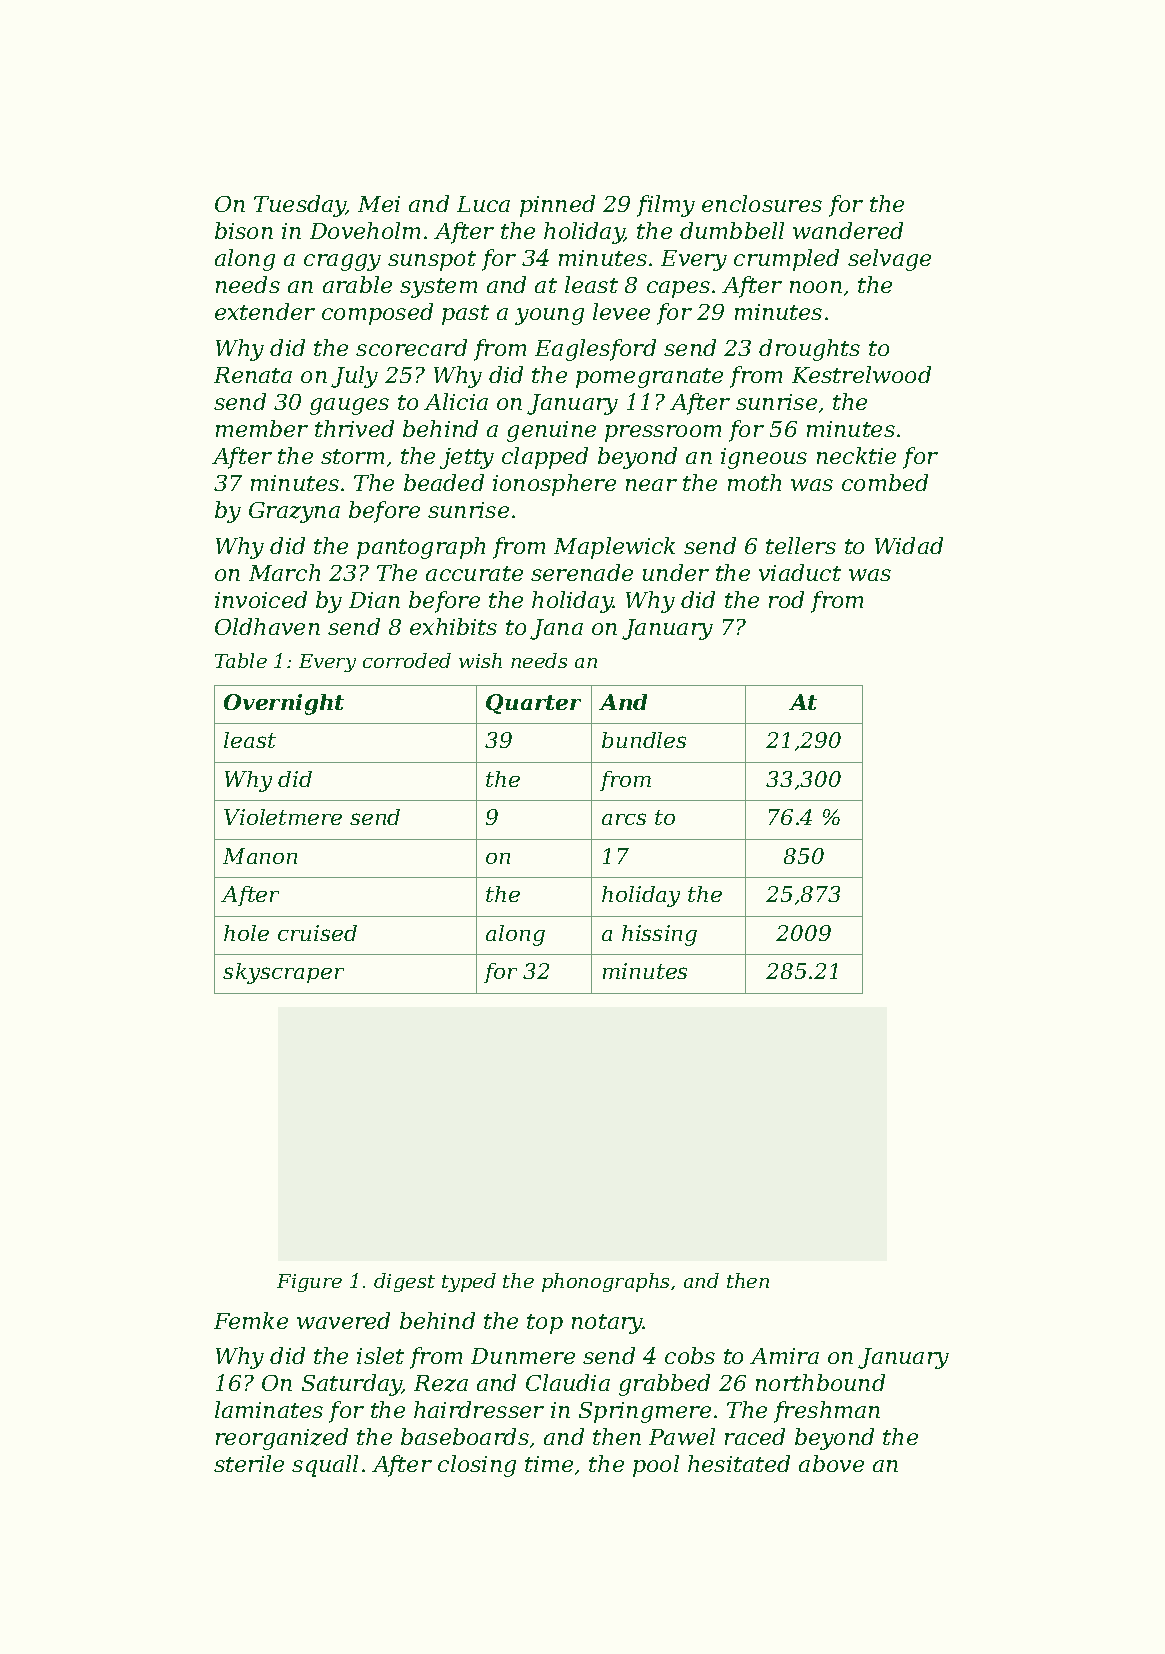 This page has height=1654, width=1165. What do you see at coordinates (644, 740) in the page?
I see `bundles` at bounding box center [644, 740].
